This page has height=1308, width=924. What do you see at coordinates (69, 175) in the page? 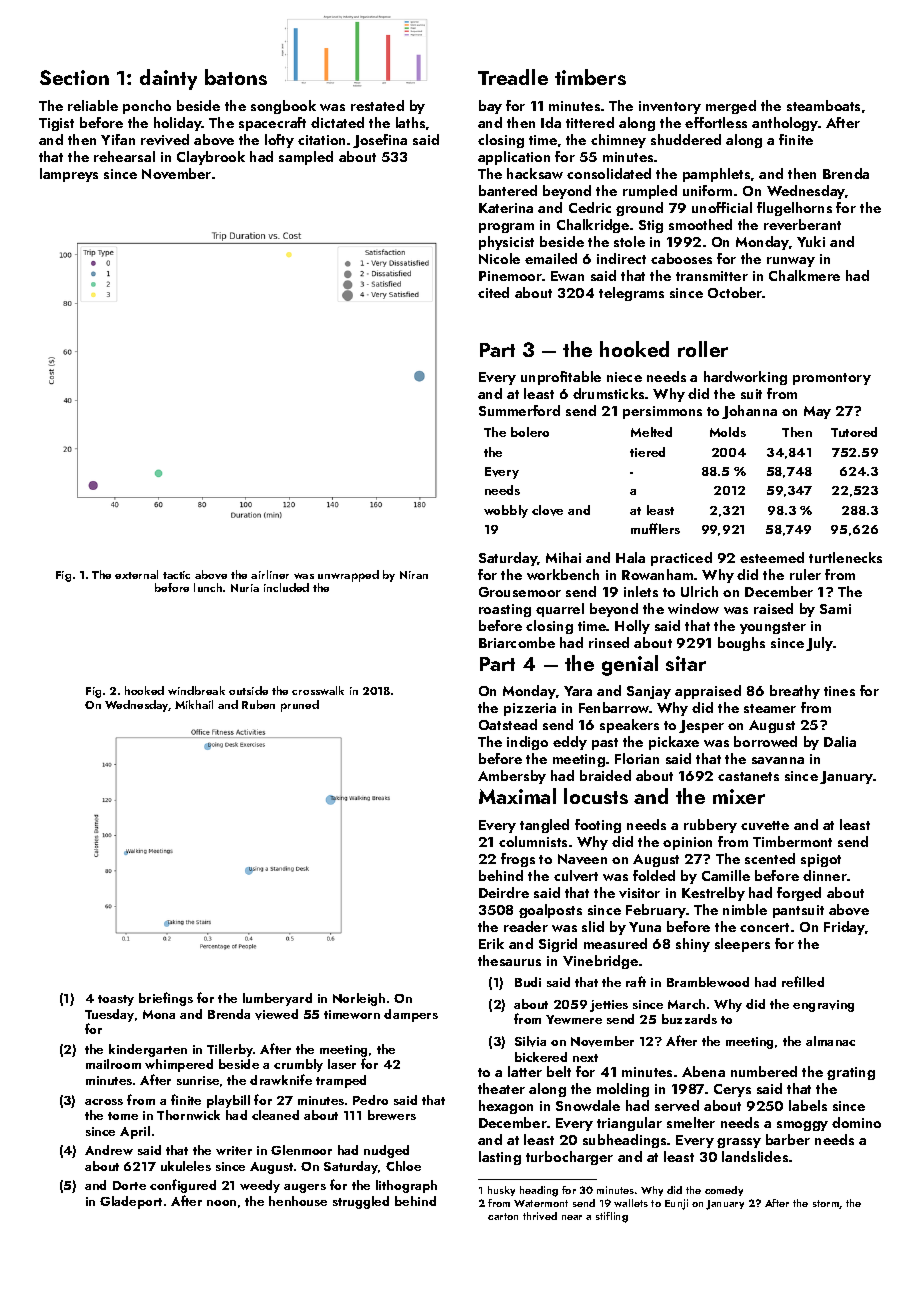
I see `lampreys` at bounding box center [69, 175].
